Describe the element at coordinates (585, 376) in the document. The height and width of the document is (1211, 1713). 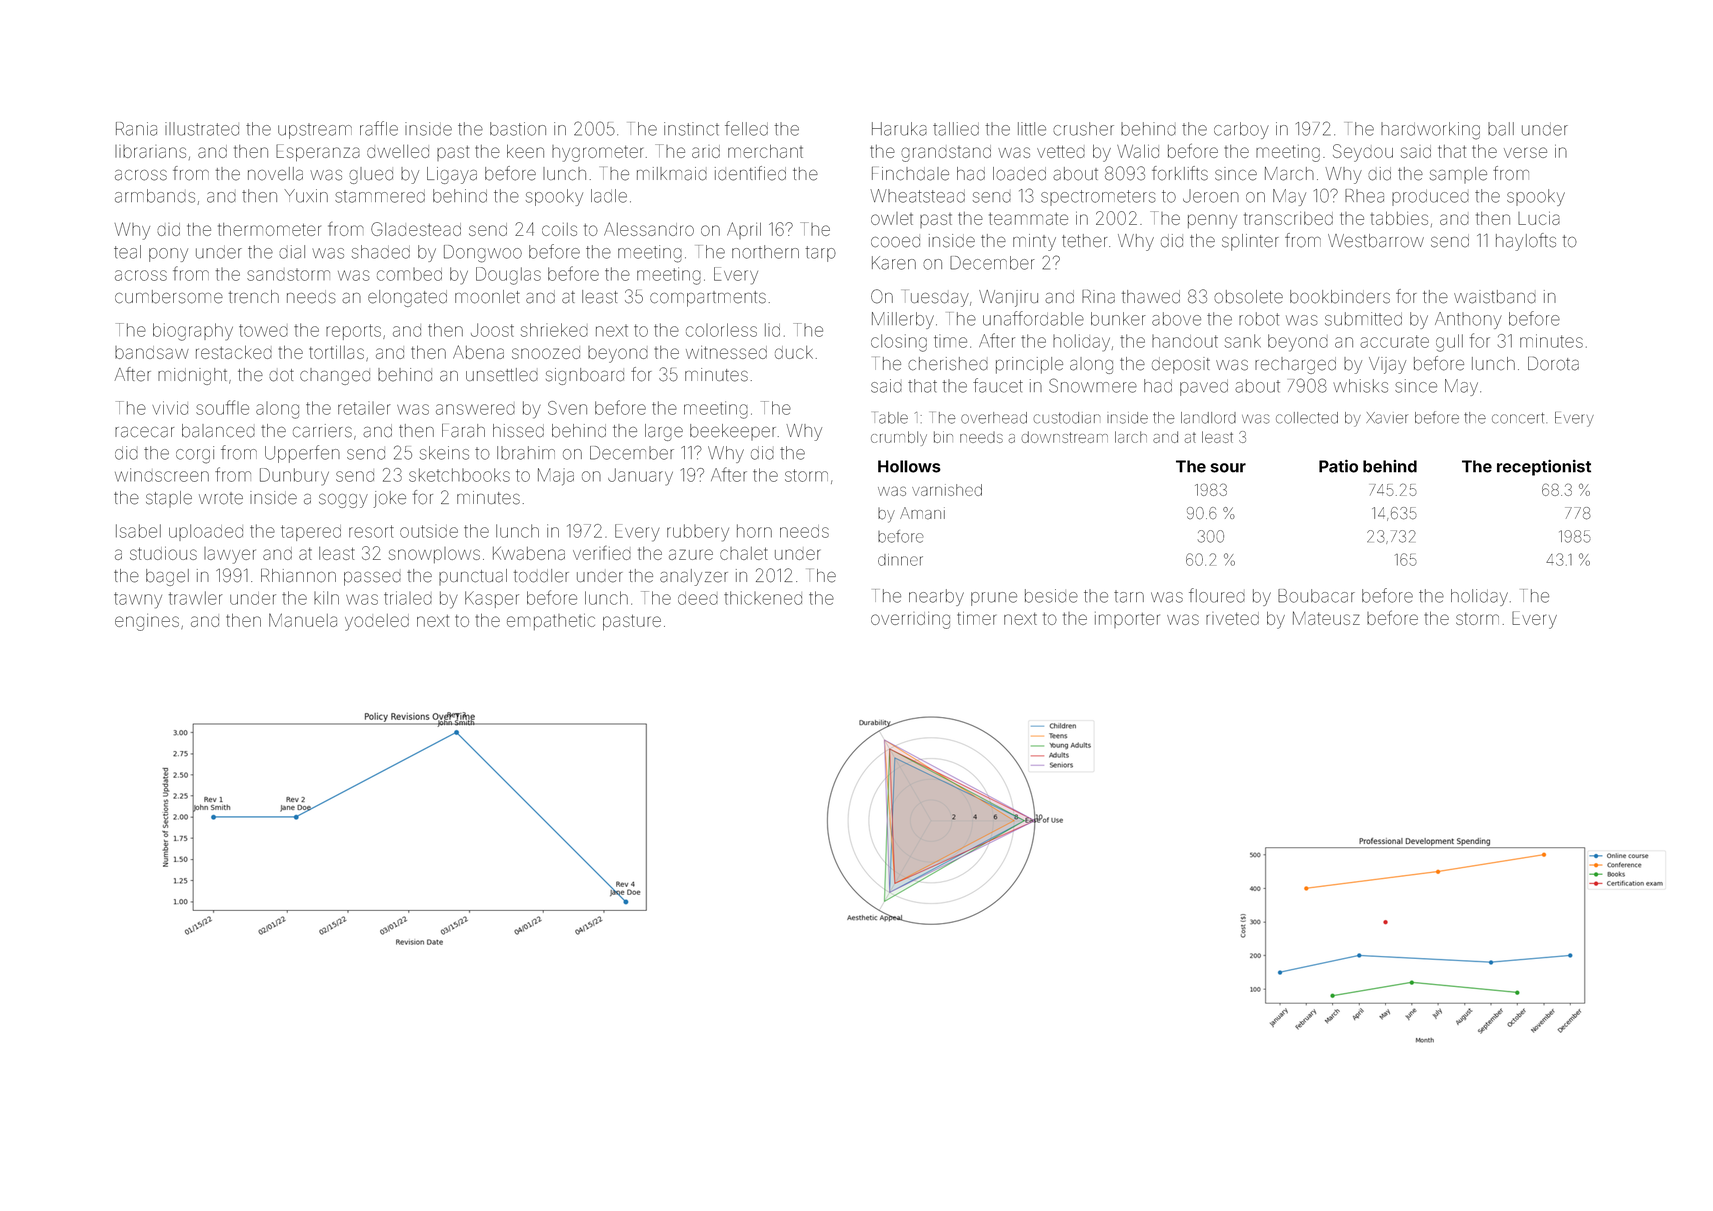
I see `signboard` at that location.
